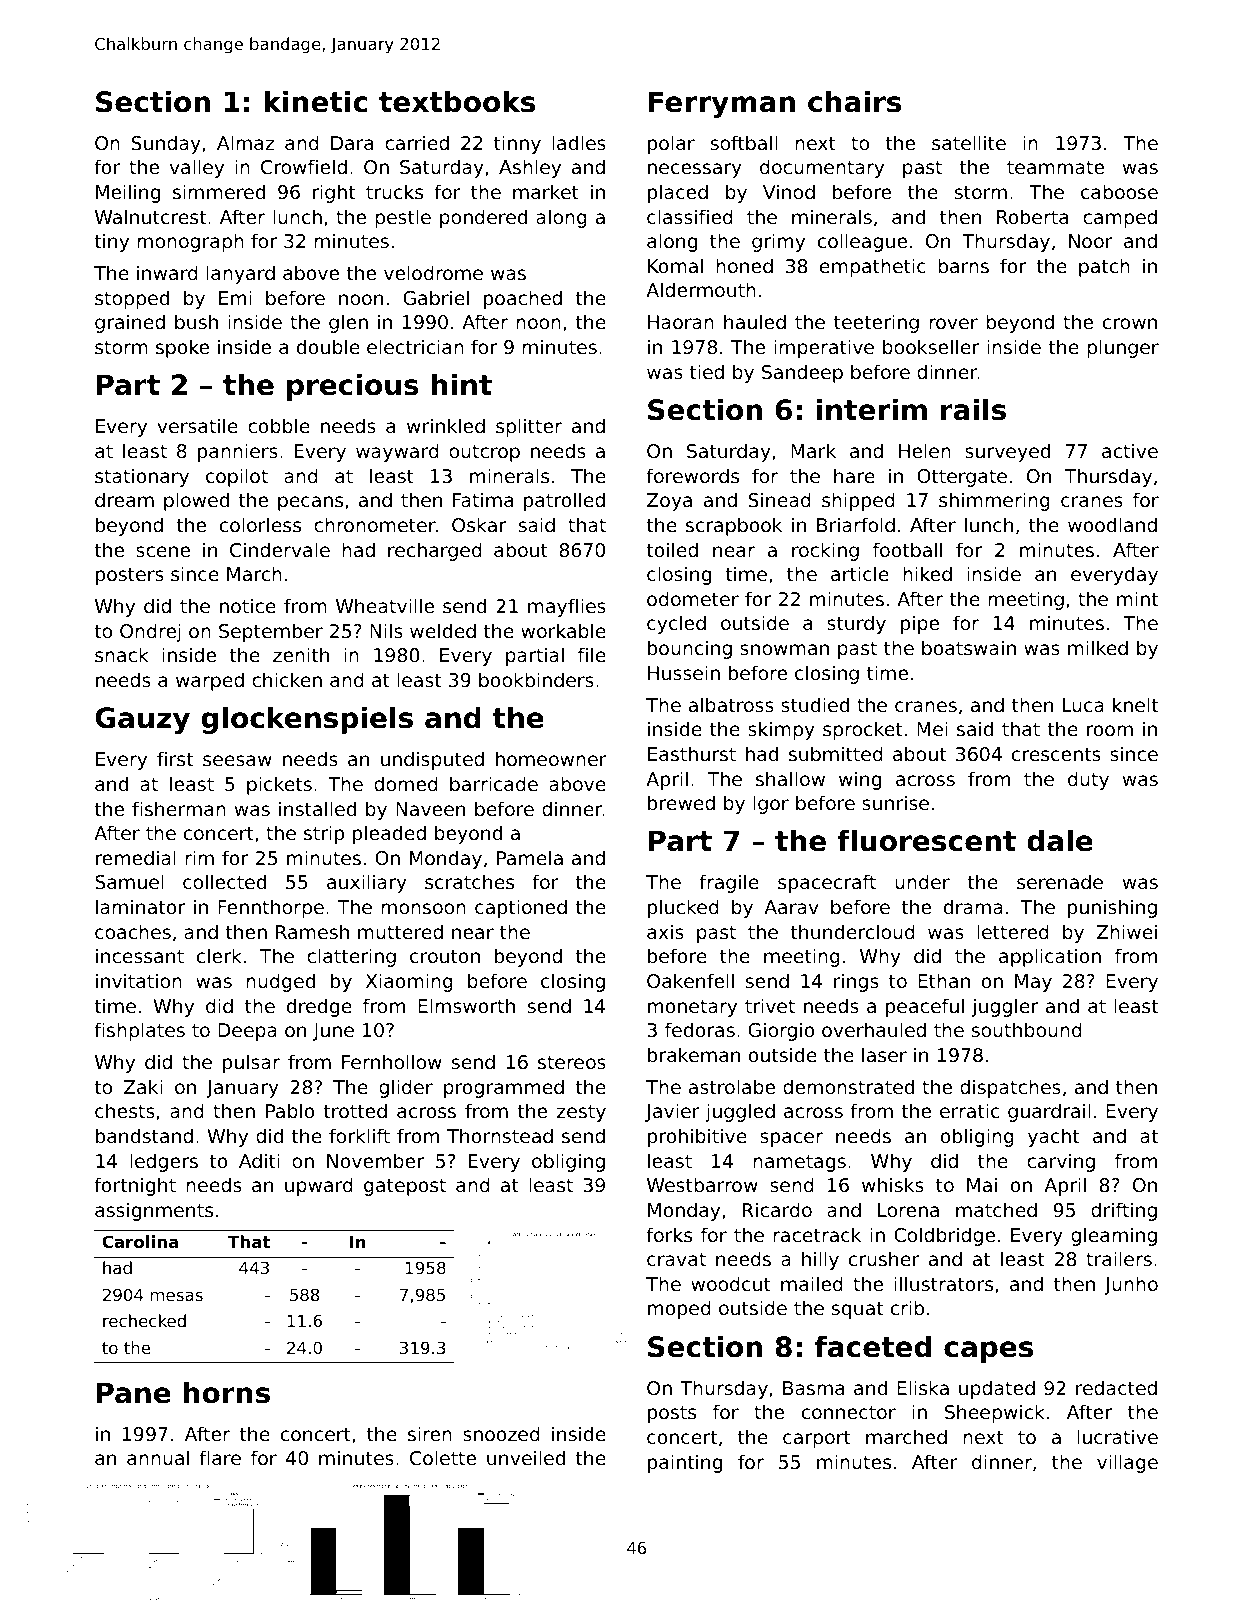  What do you see at coordinates (389, 834) in the image?
I see `pleaded` at bounding box center [389, 834].
